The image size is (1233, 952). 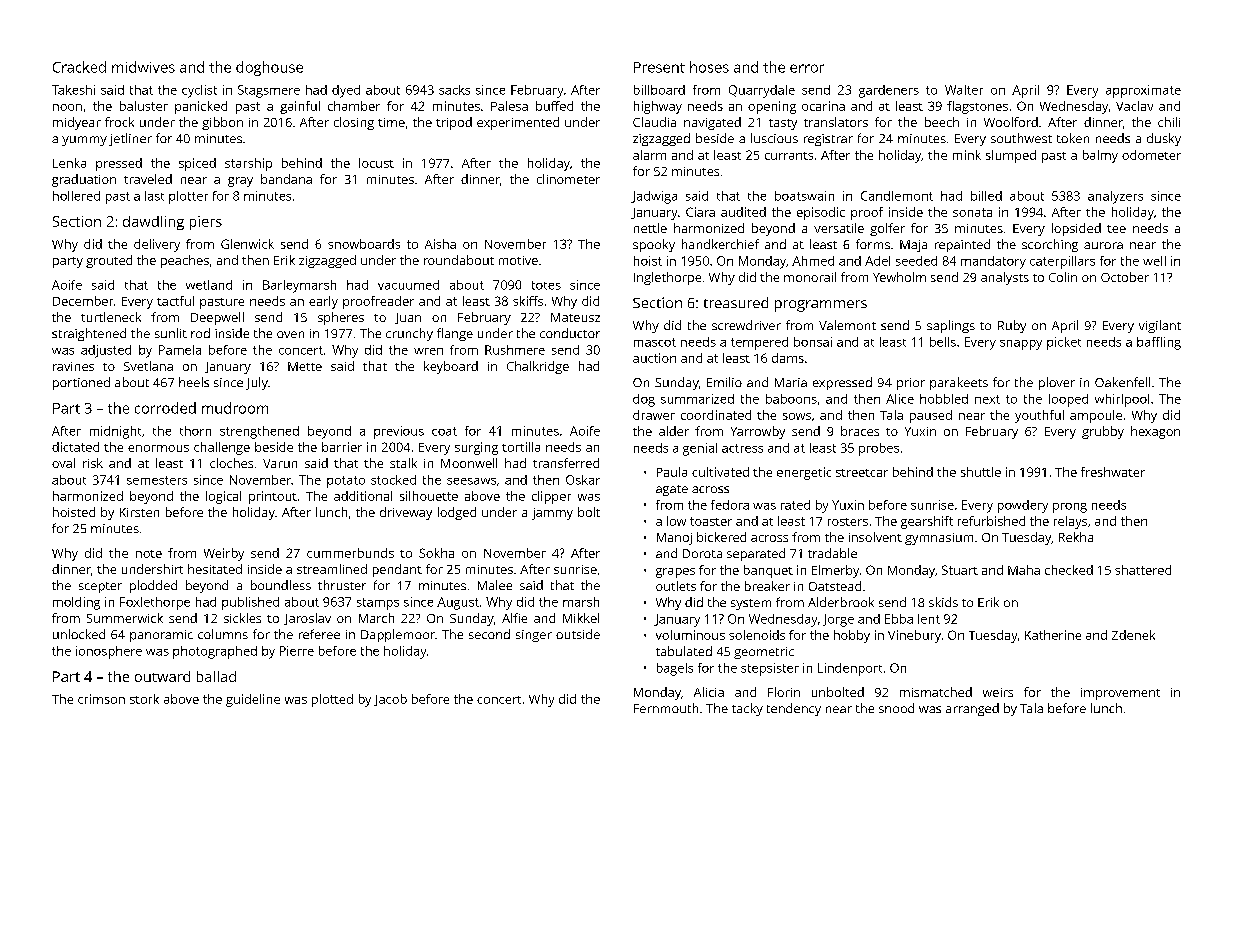 I want to click on balmy, so click(x=1100, y=156).
